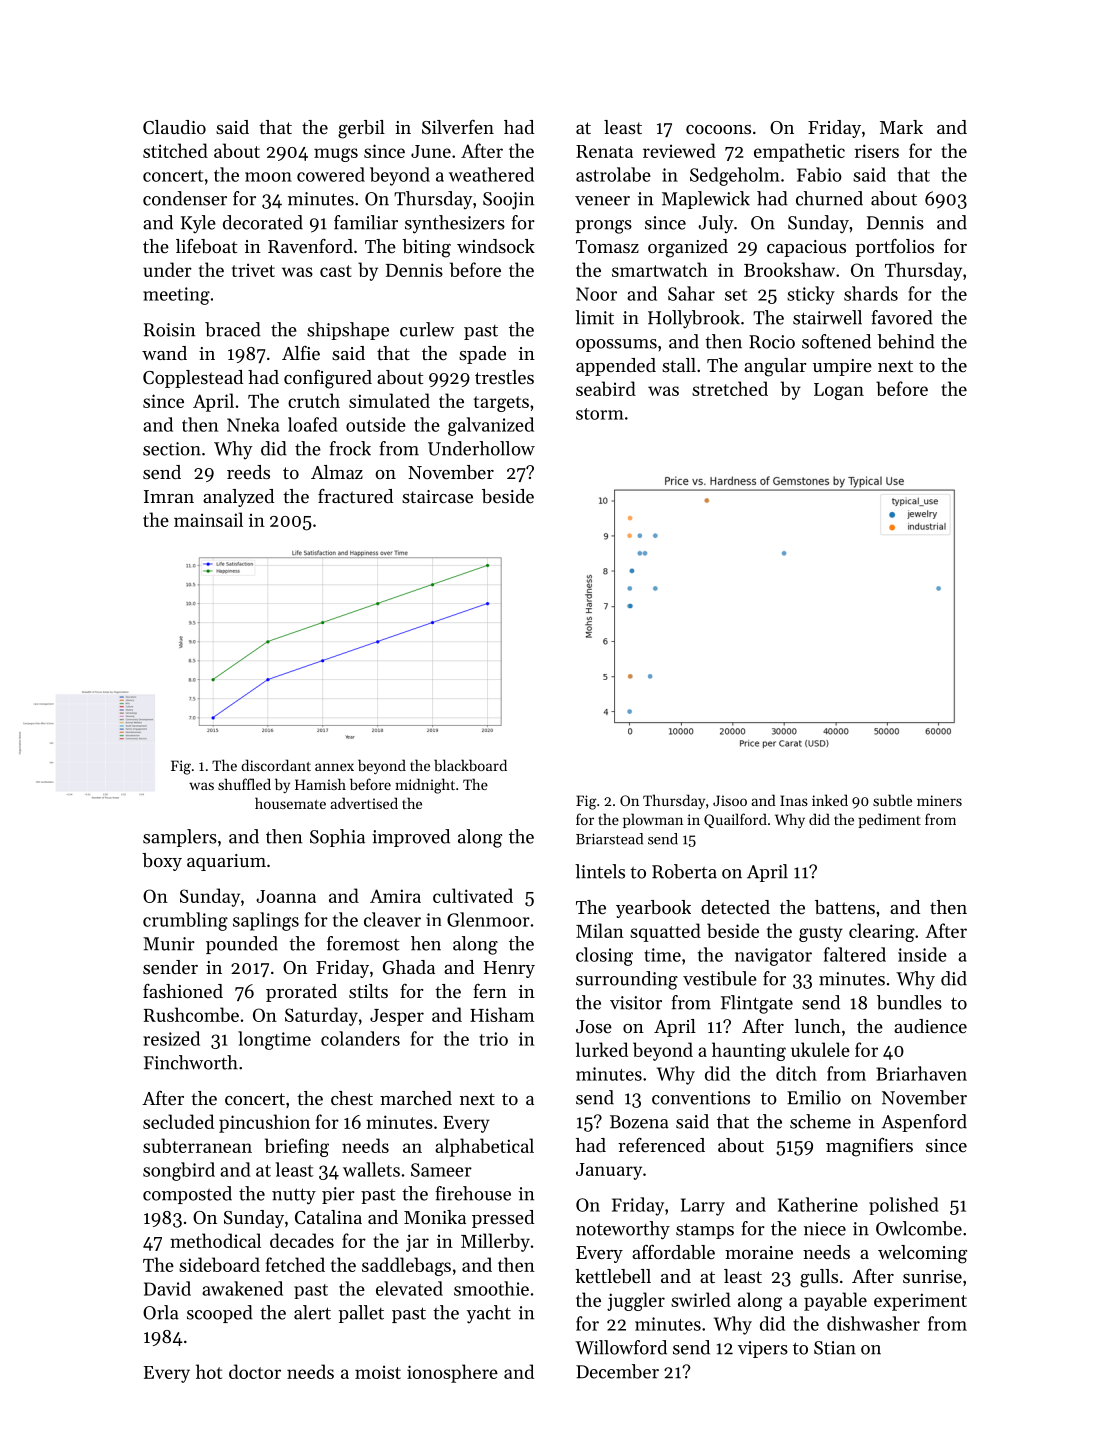 This document has width=1110, height=1437. Describe the element at coordinates (263, 222) in the document. I see `decorated` at that location.
